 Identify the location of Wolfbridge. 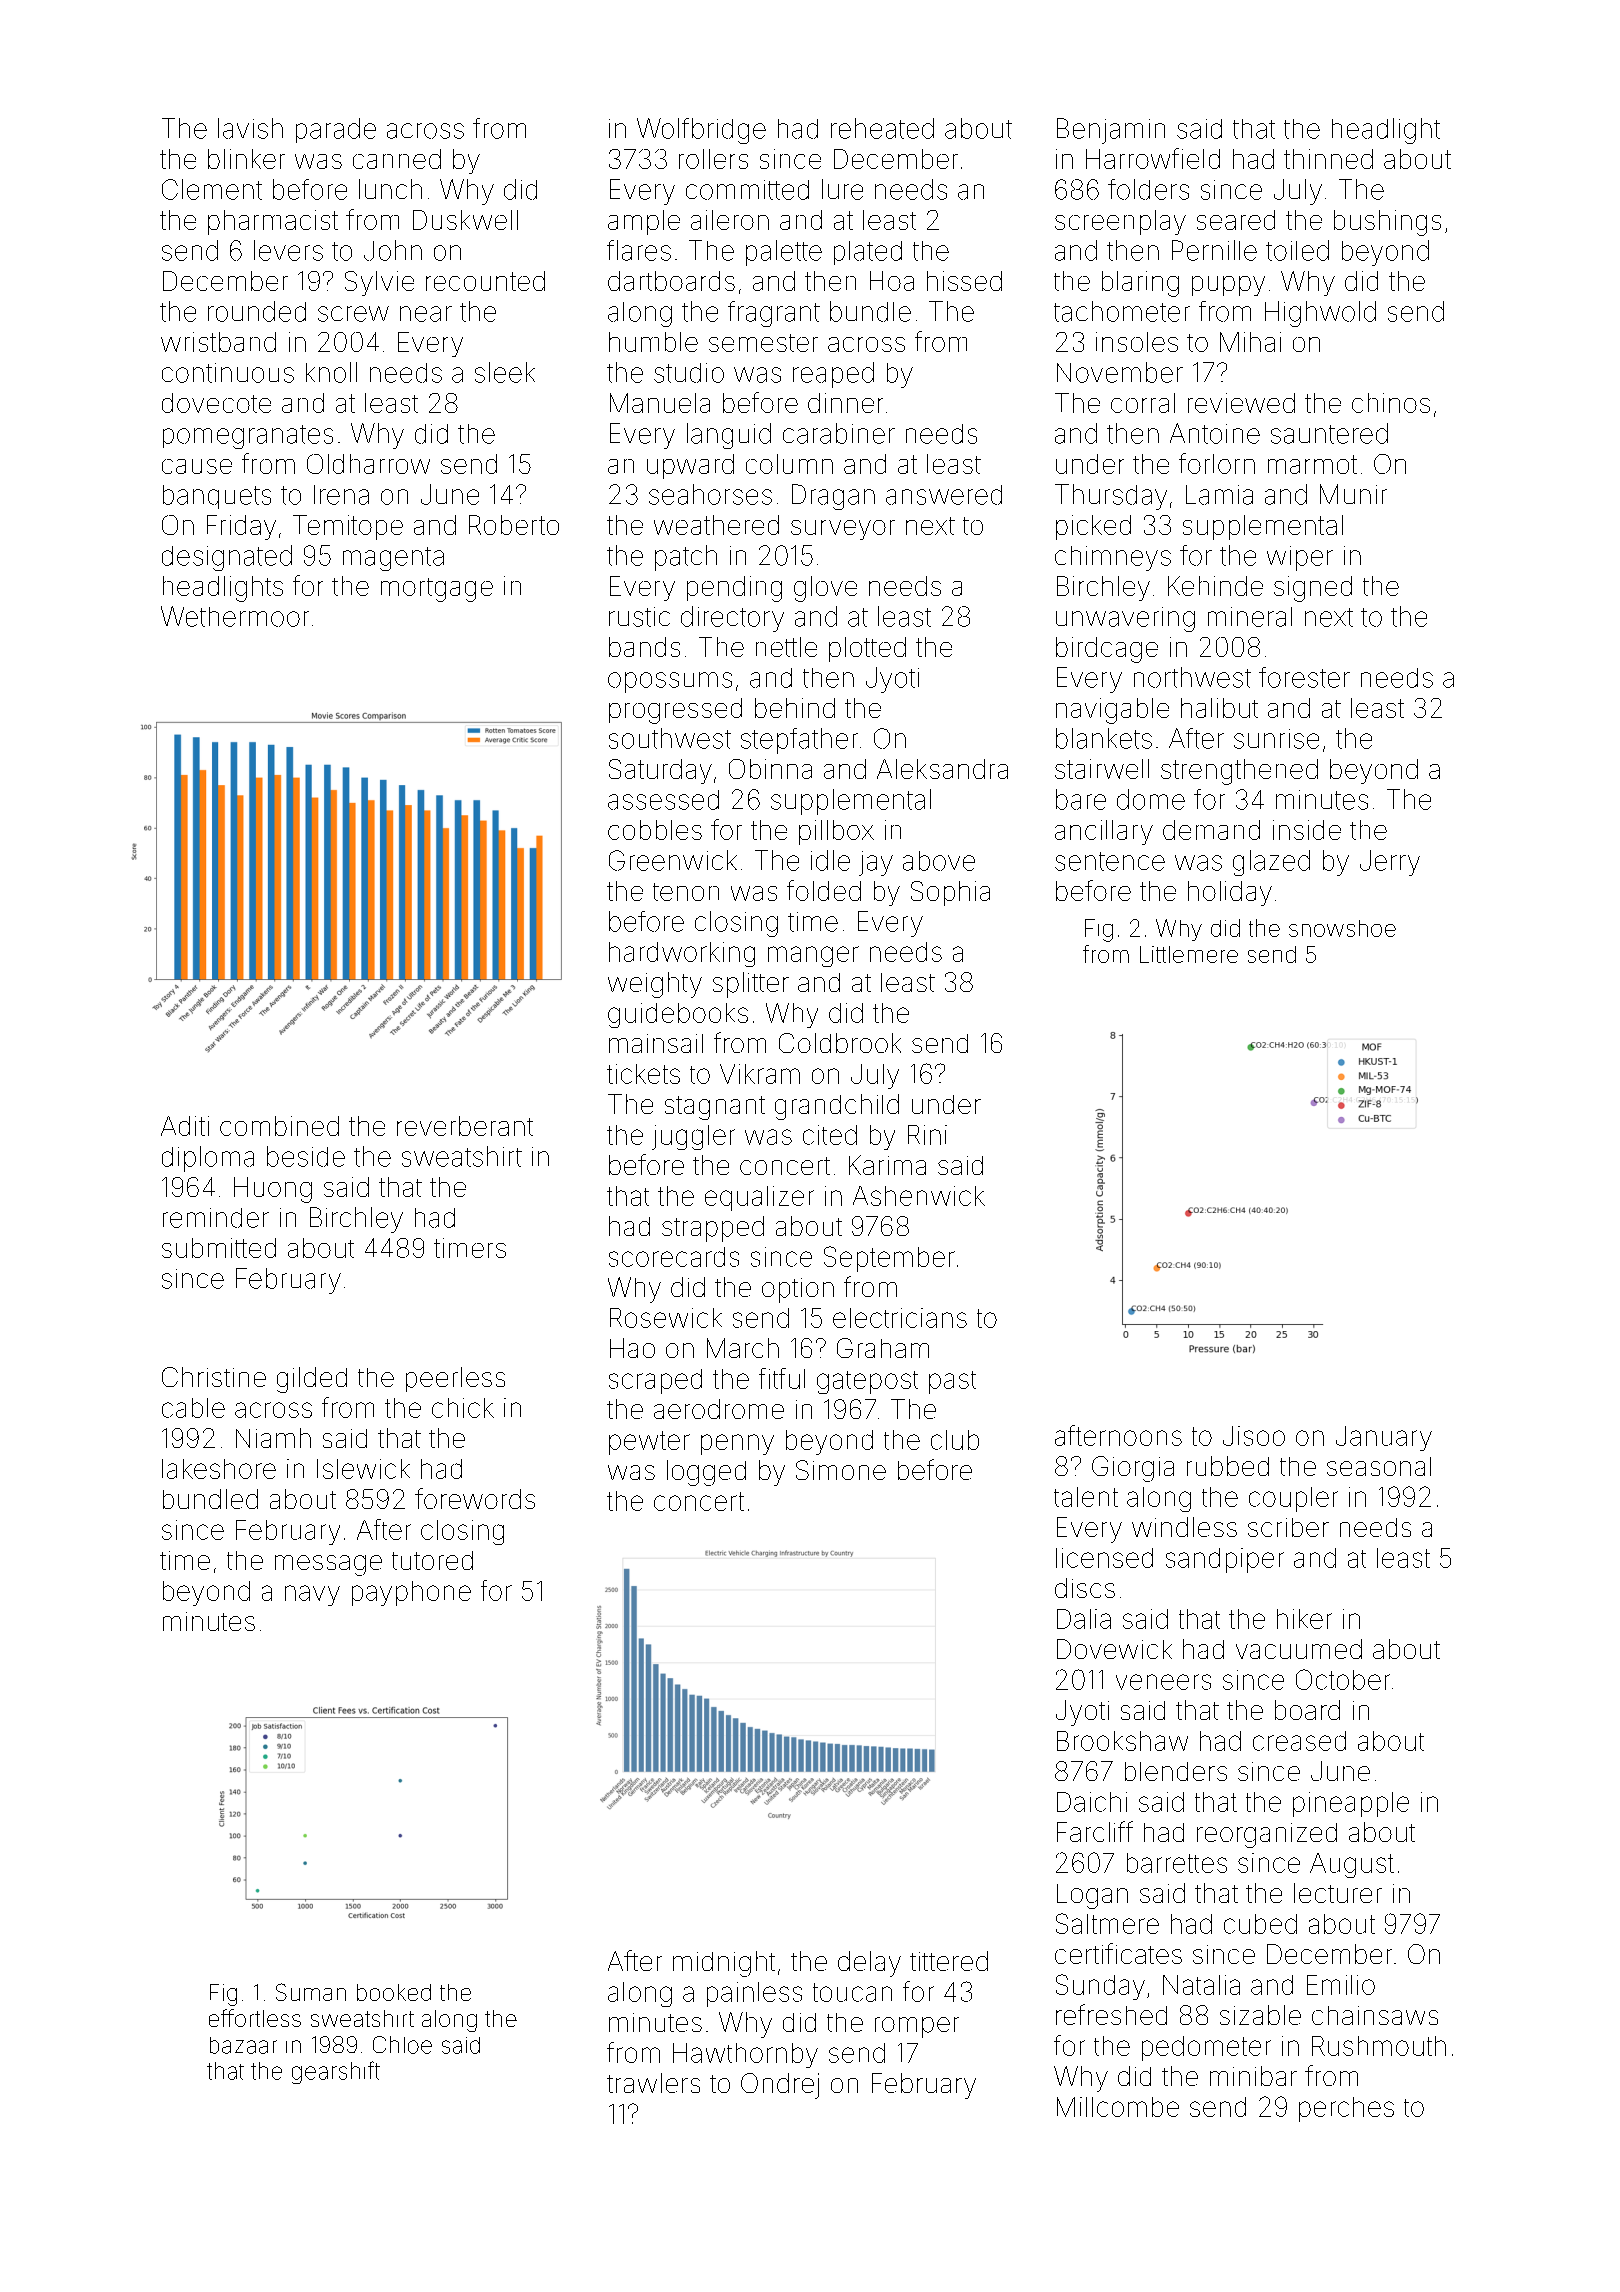
(701, 131).
